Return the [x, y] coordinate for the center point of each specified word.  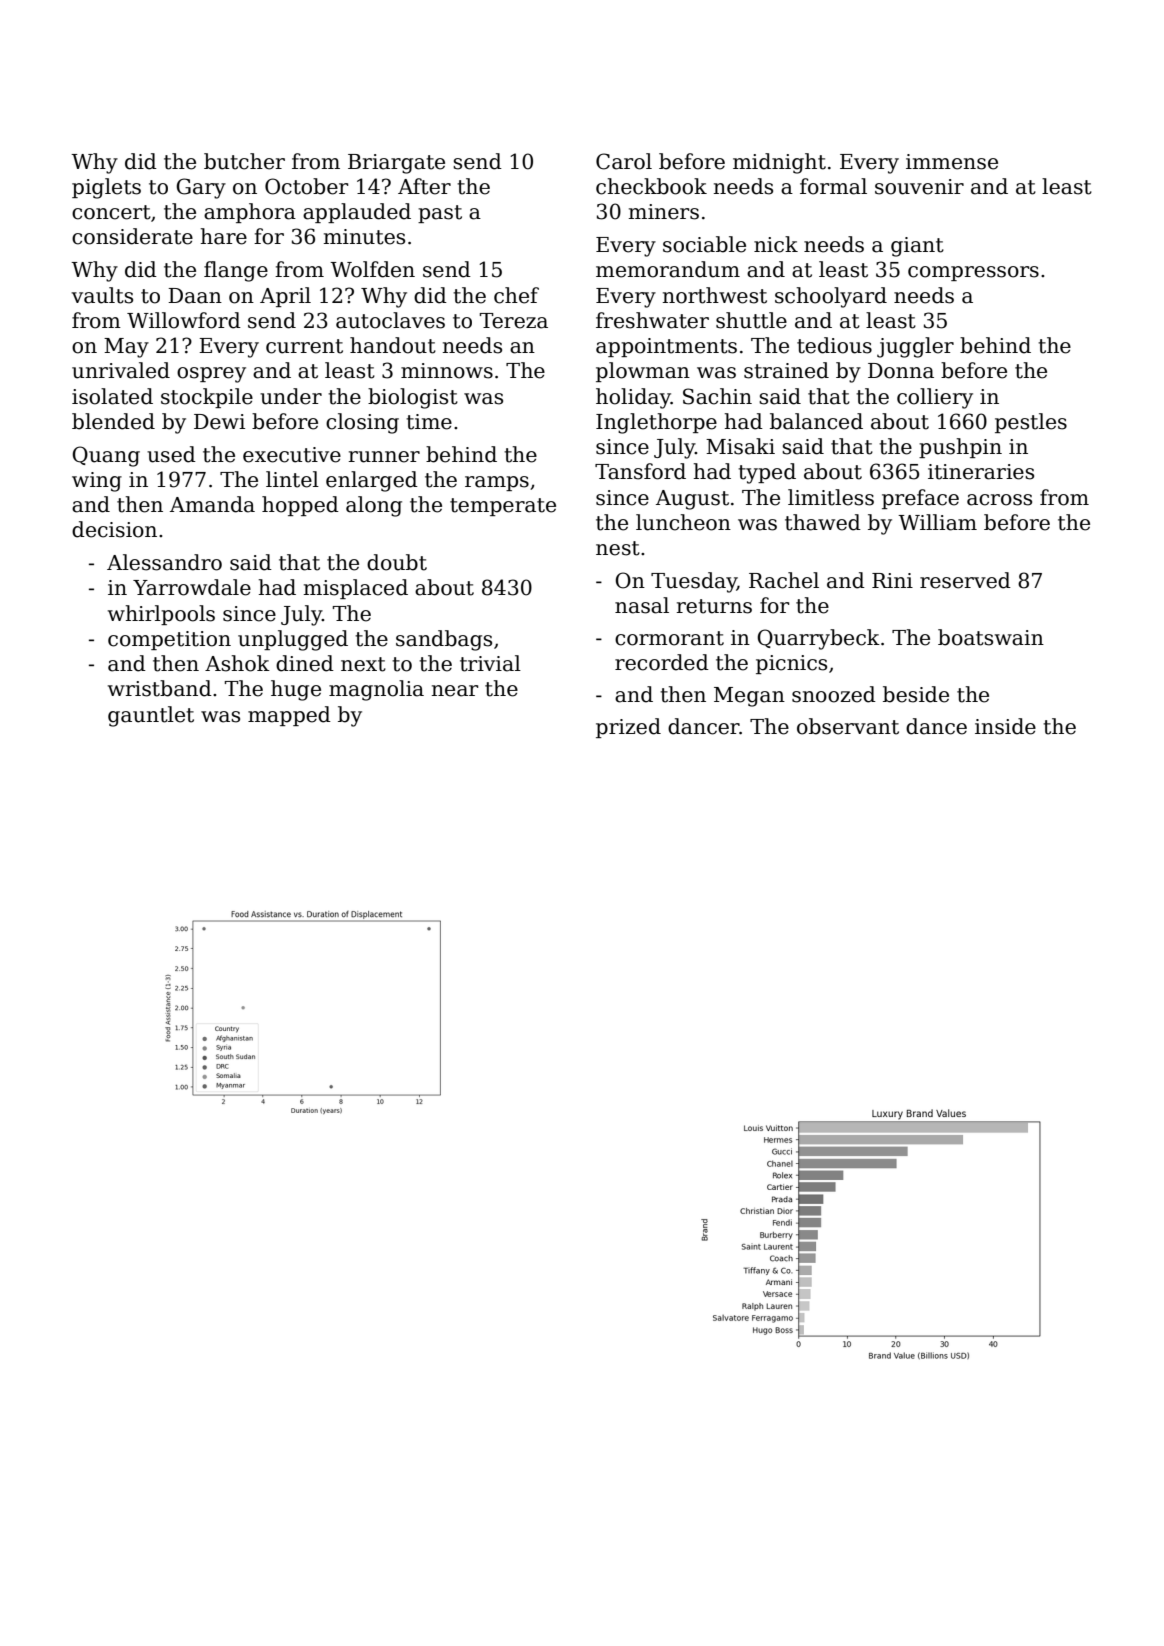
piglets [106, 188]
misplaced [356, 589]
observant [848, 726]
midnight [779, 163]
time [429, 422]
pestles [1031, 423]
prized [628, 728]
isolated [112, 396]
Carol [624, 161]
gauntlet [151, 716]
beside [916, 694]
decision [114, 529]
